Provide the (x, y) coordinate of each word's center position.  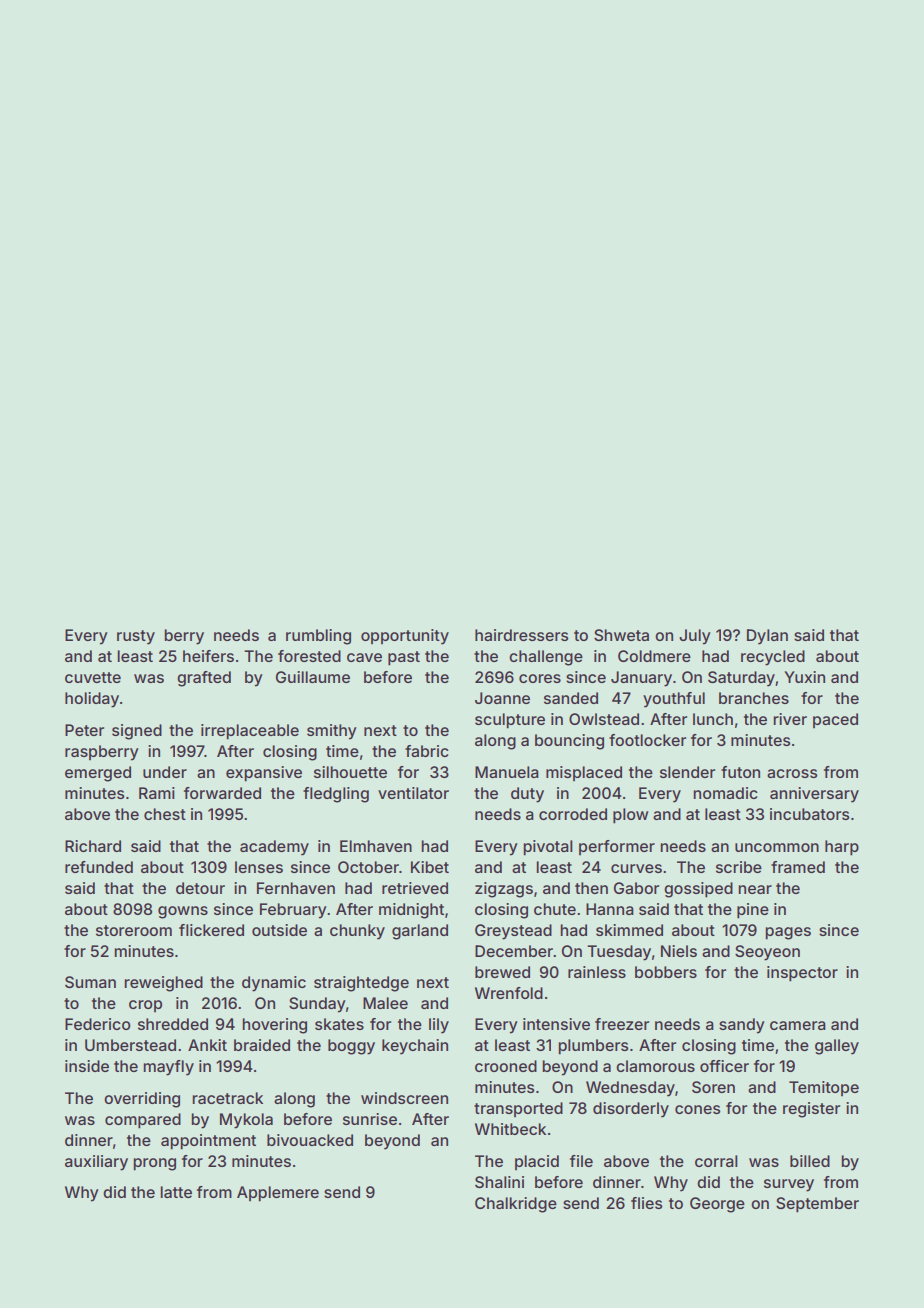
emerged (98, 774)
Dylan (767, 637)
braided (262, 1045)
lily (439, 1026)
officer (724, 1066)
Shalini (499, 1182)
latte (176, 1192)
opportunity (405, 637)
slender (687, 772)
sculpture (510, 721)
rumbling (318, 637)
